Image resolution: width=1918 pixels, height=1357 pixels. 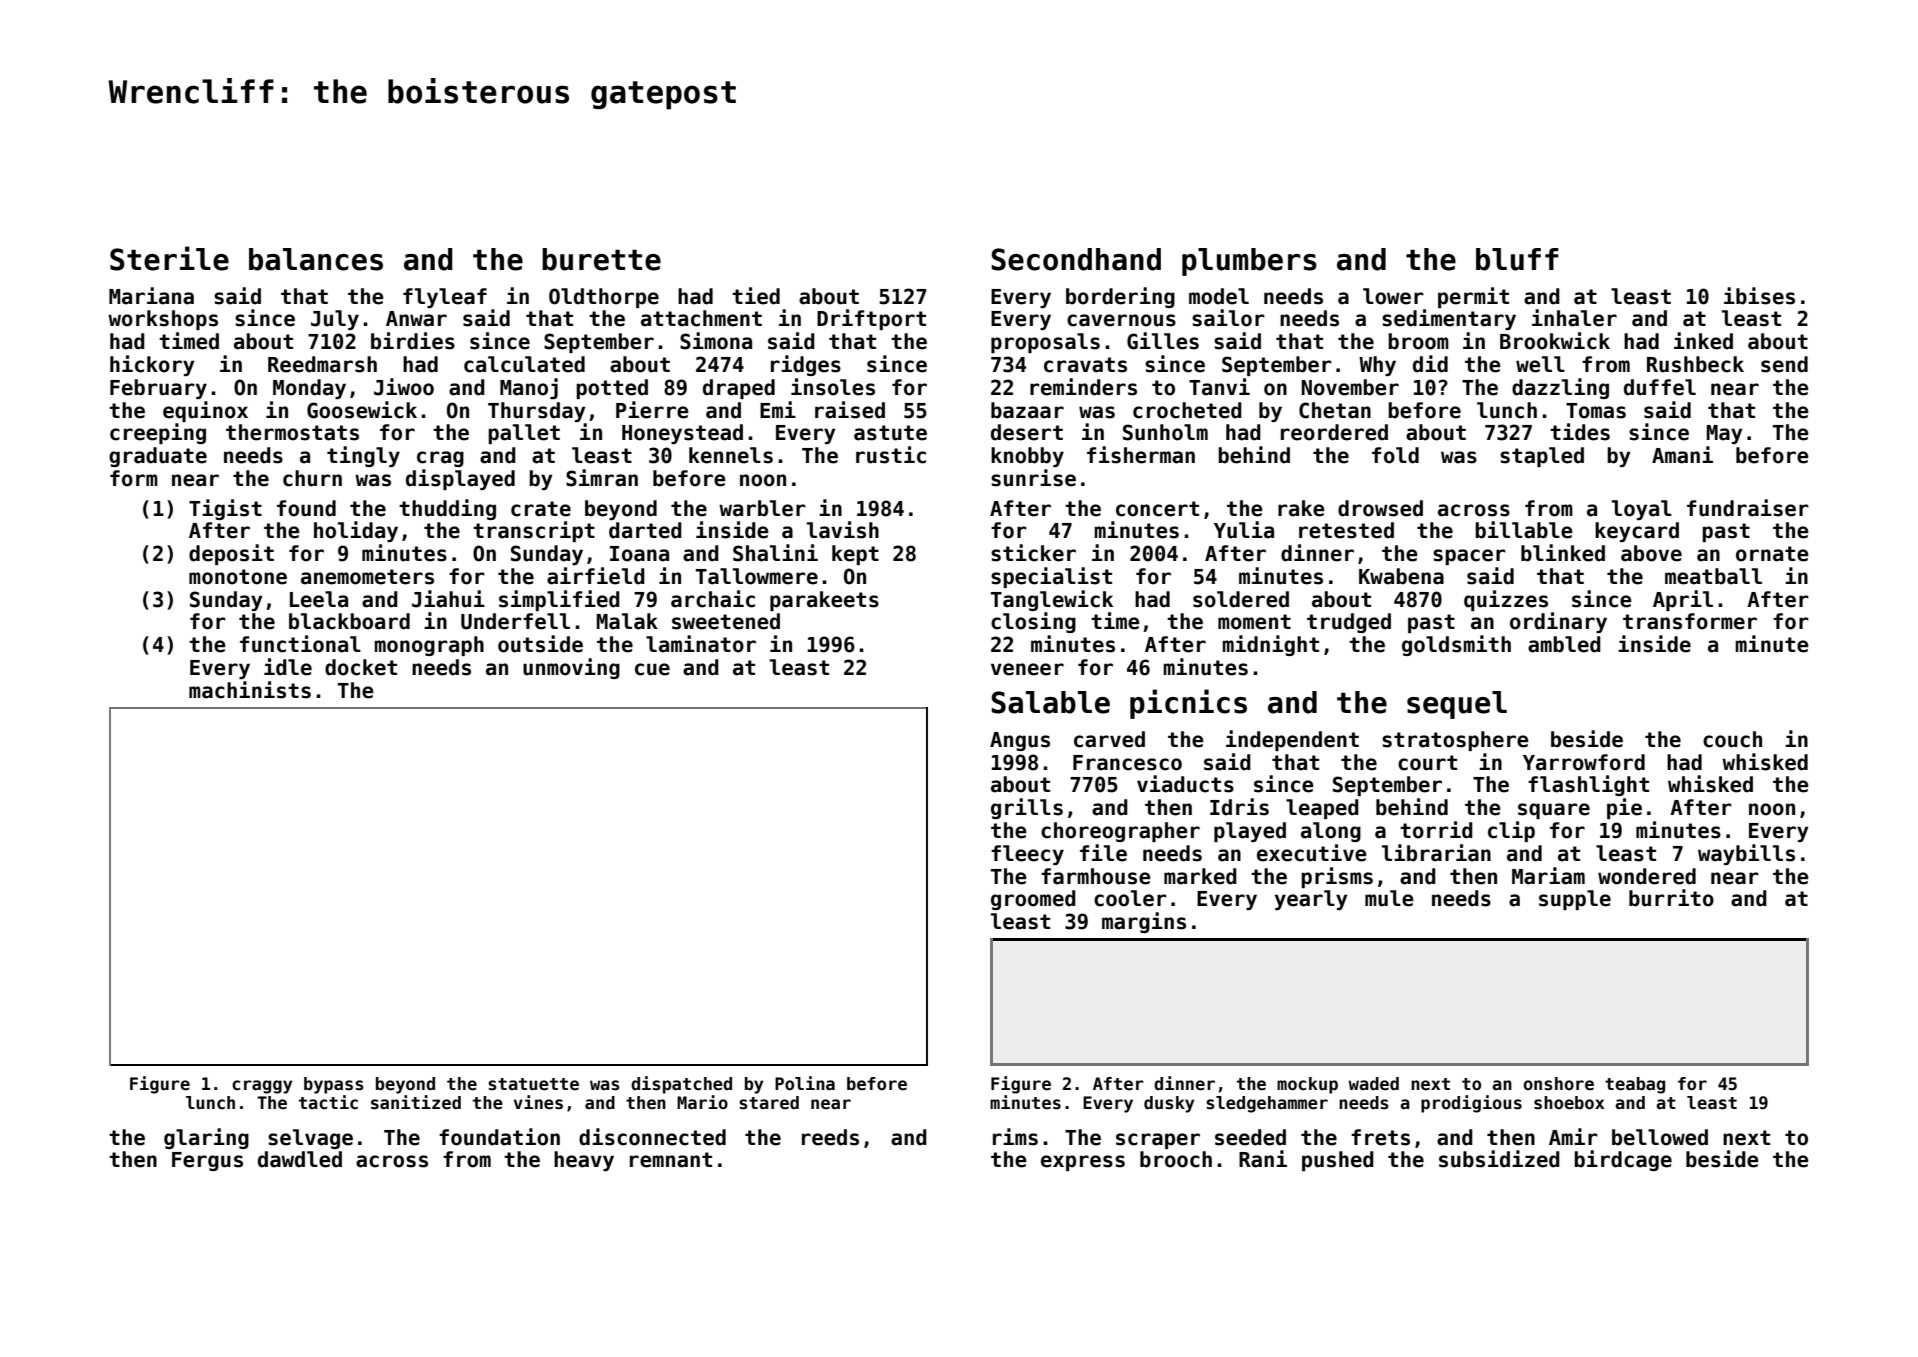 I want to click on closing, so click(x=1033, y=622).
